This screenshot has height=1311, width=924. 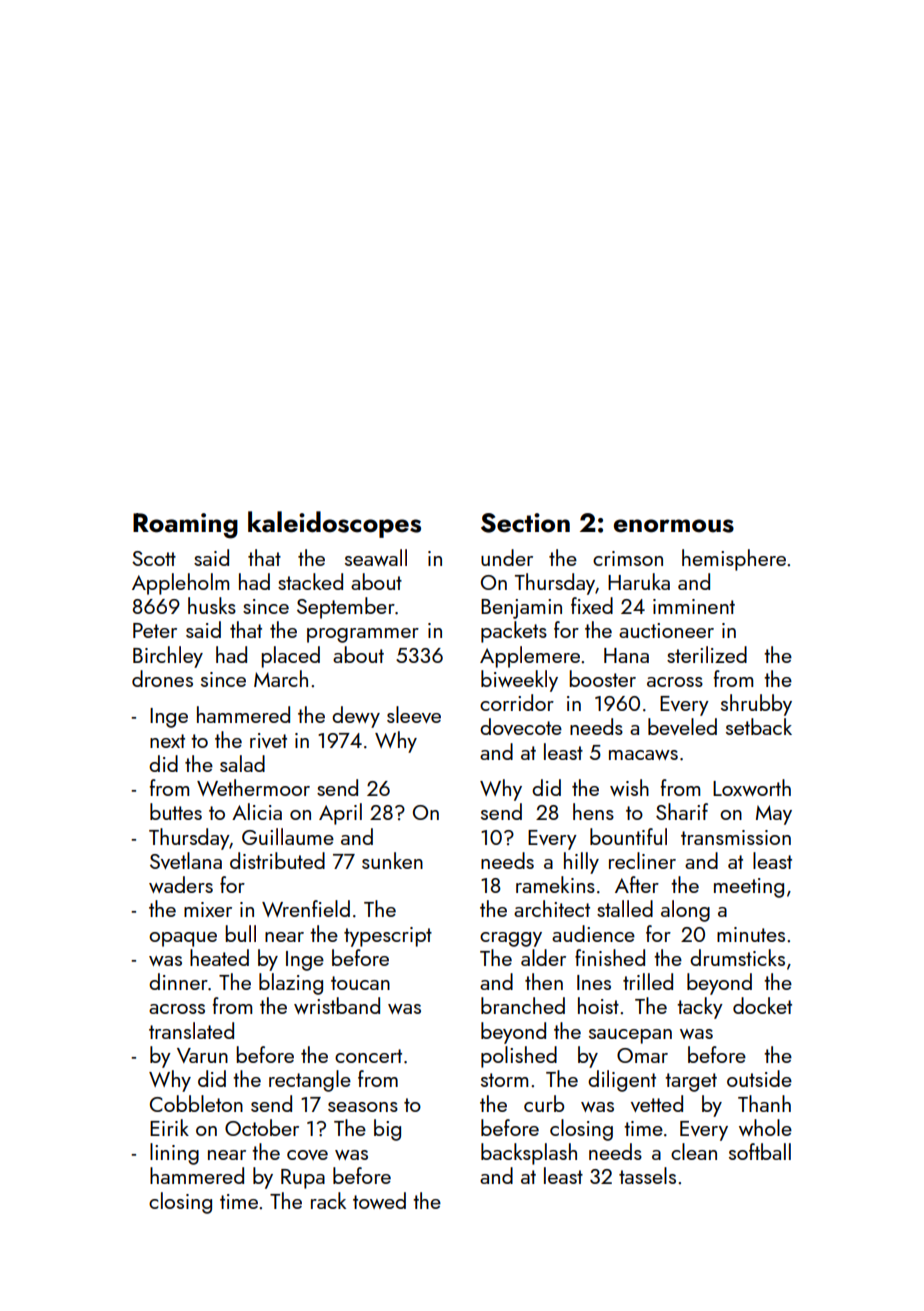 I want to click on meeting, so click(x=749, y=888).
